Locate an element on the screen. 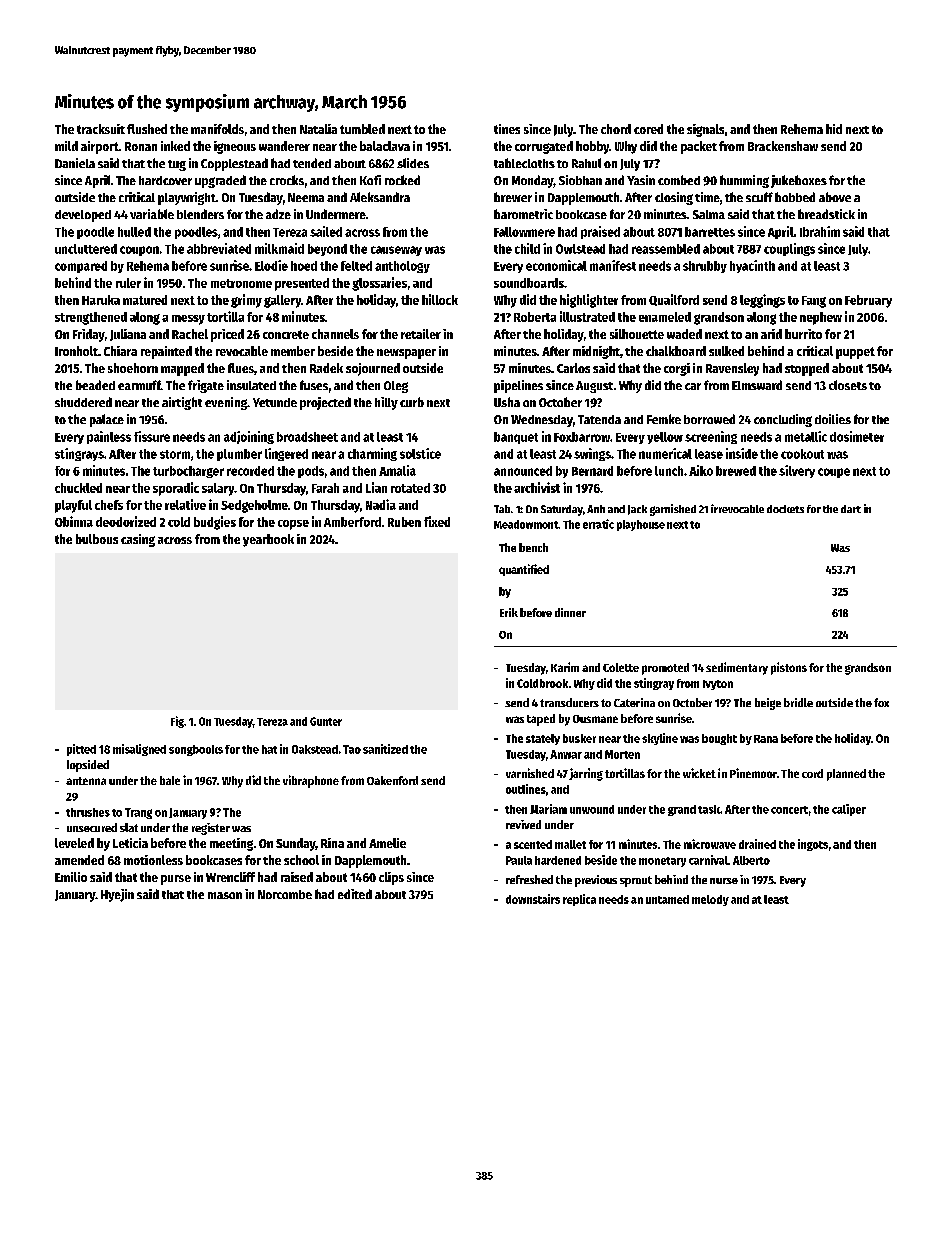 This screenshot has height=1233, width=952. edited is located at coordinates (355, 894).
